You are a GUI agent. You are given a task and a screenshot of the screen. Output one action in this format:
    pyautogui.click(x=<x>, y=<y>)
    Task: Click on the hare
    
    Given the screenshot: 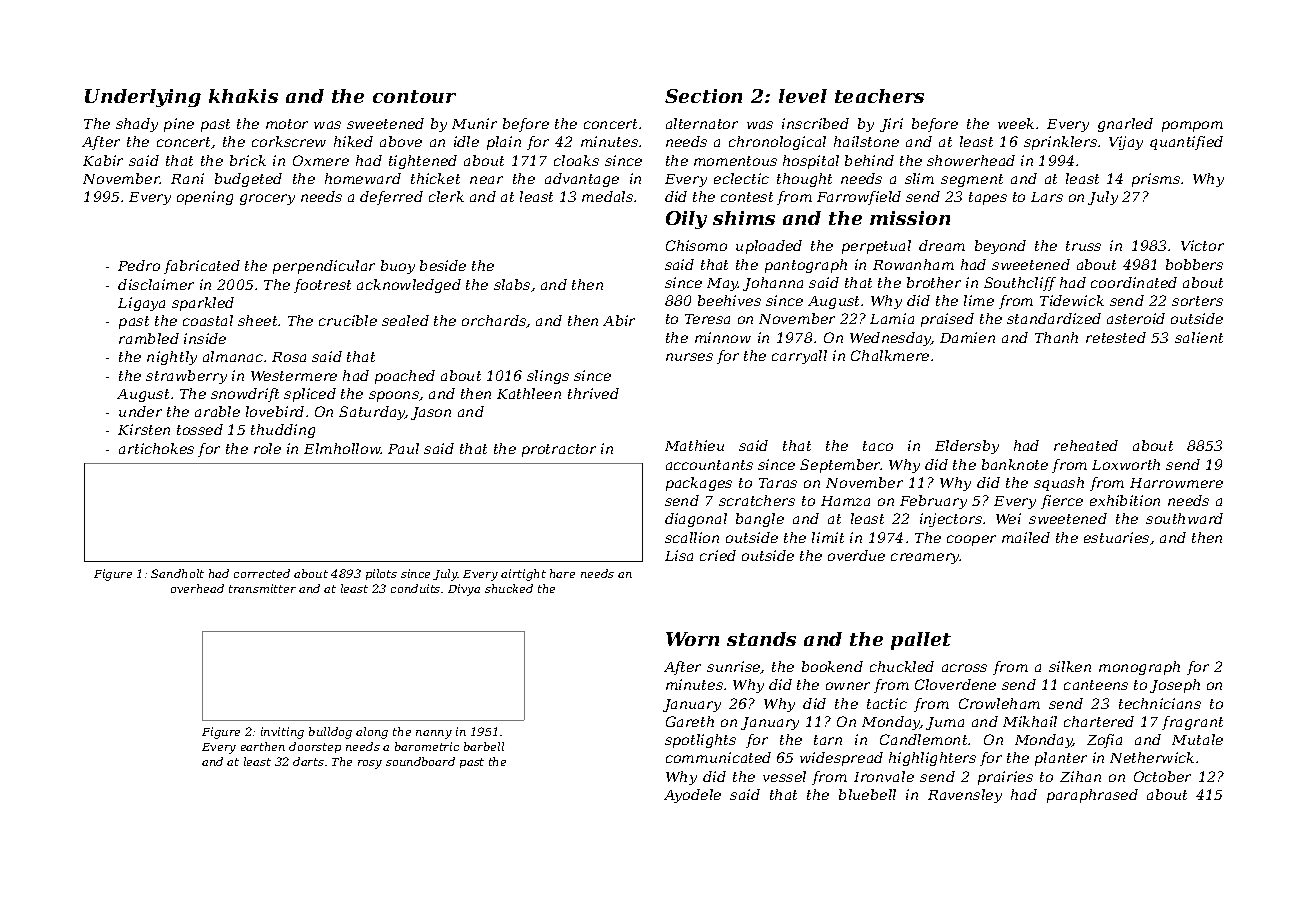 What is the action you would take?
    pyautogui.click(x=562, y=573)
